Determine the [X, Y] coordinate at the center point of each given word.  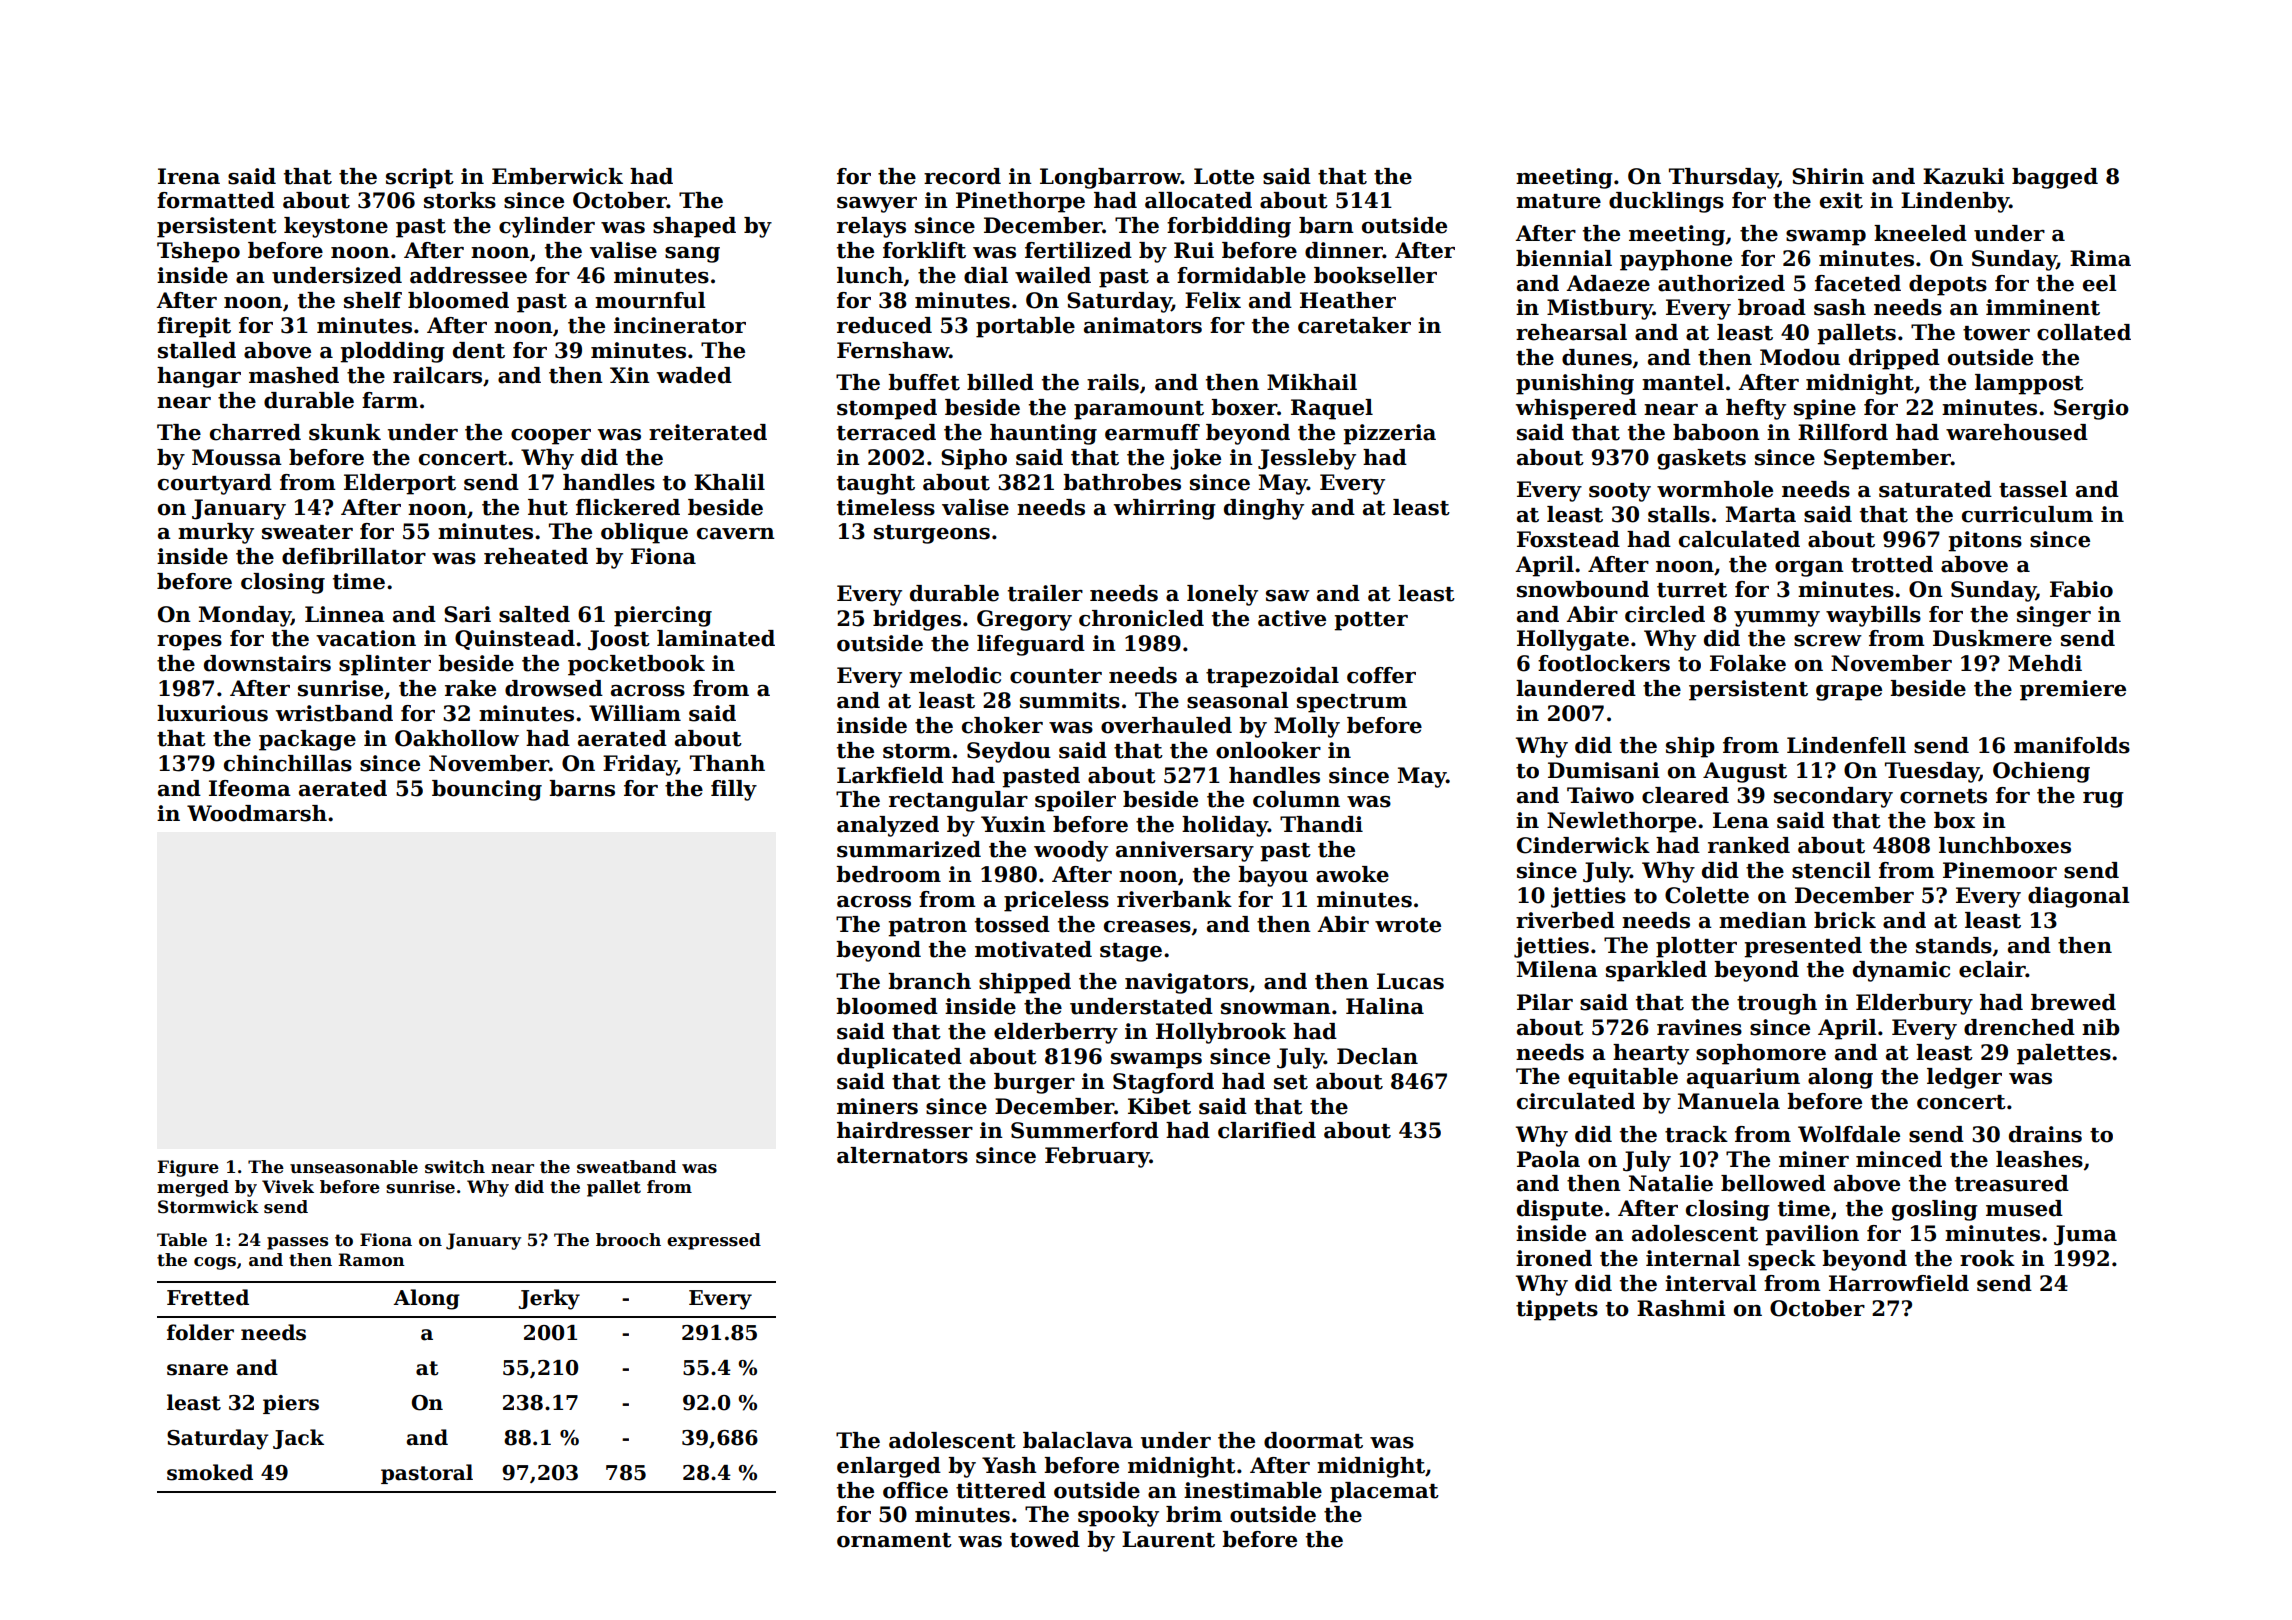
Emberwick [557, 176]
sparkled [1656, 971]
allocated [1198, 200]
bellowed [1773, 1183]
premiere [2073, 690]
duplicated [899, 1058]
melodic [955, 675]
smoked [210, 1472]
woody [1071, 851]
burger [1034, 1083]
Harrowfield [1899, 1283]
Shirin [1828, 176]
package [307, 740]
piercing [663, 616]
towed [1045, 1539]
